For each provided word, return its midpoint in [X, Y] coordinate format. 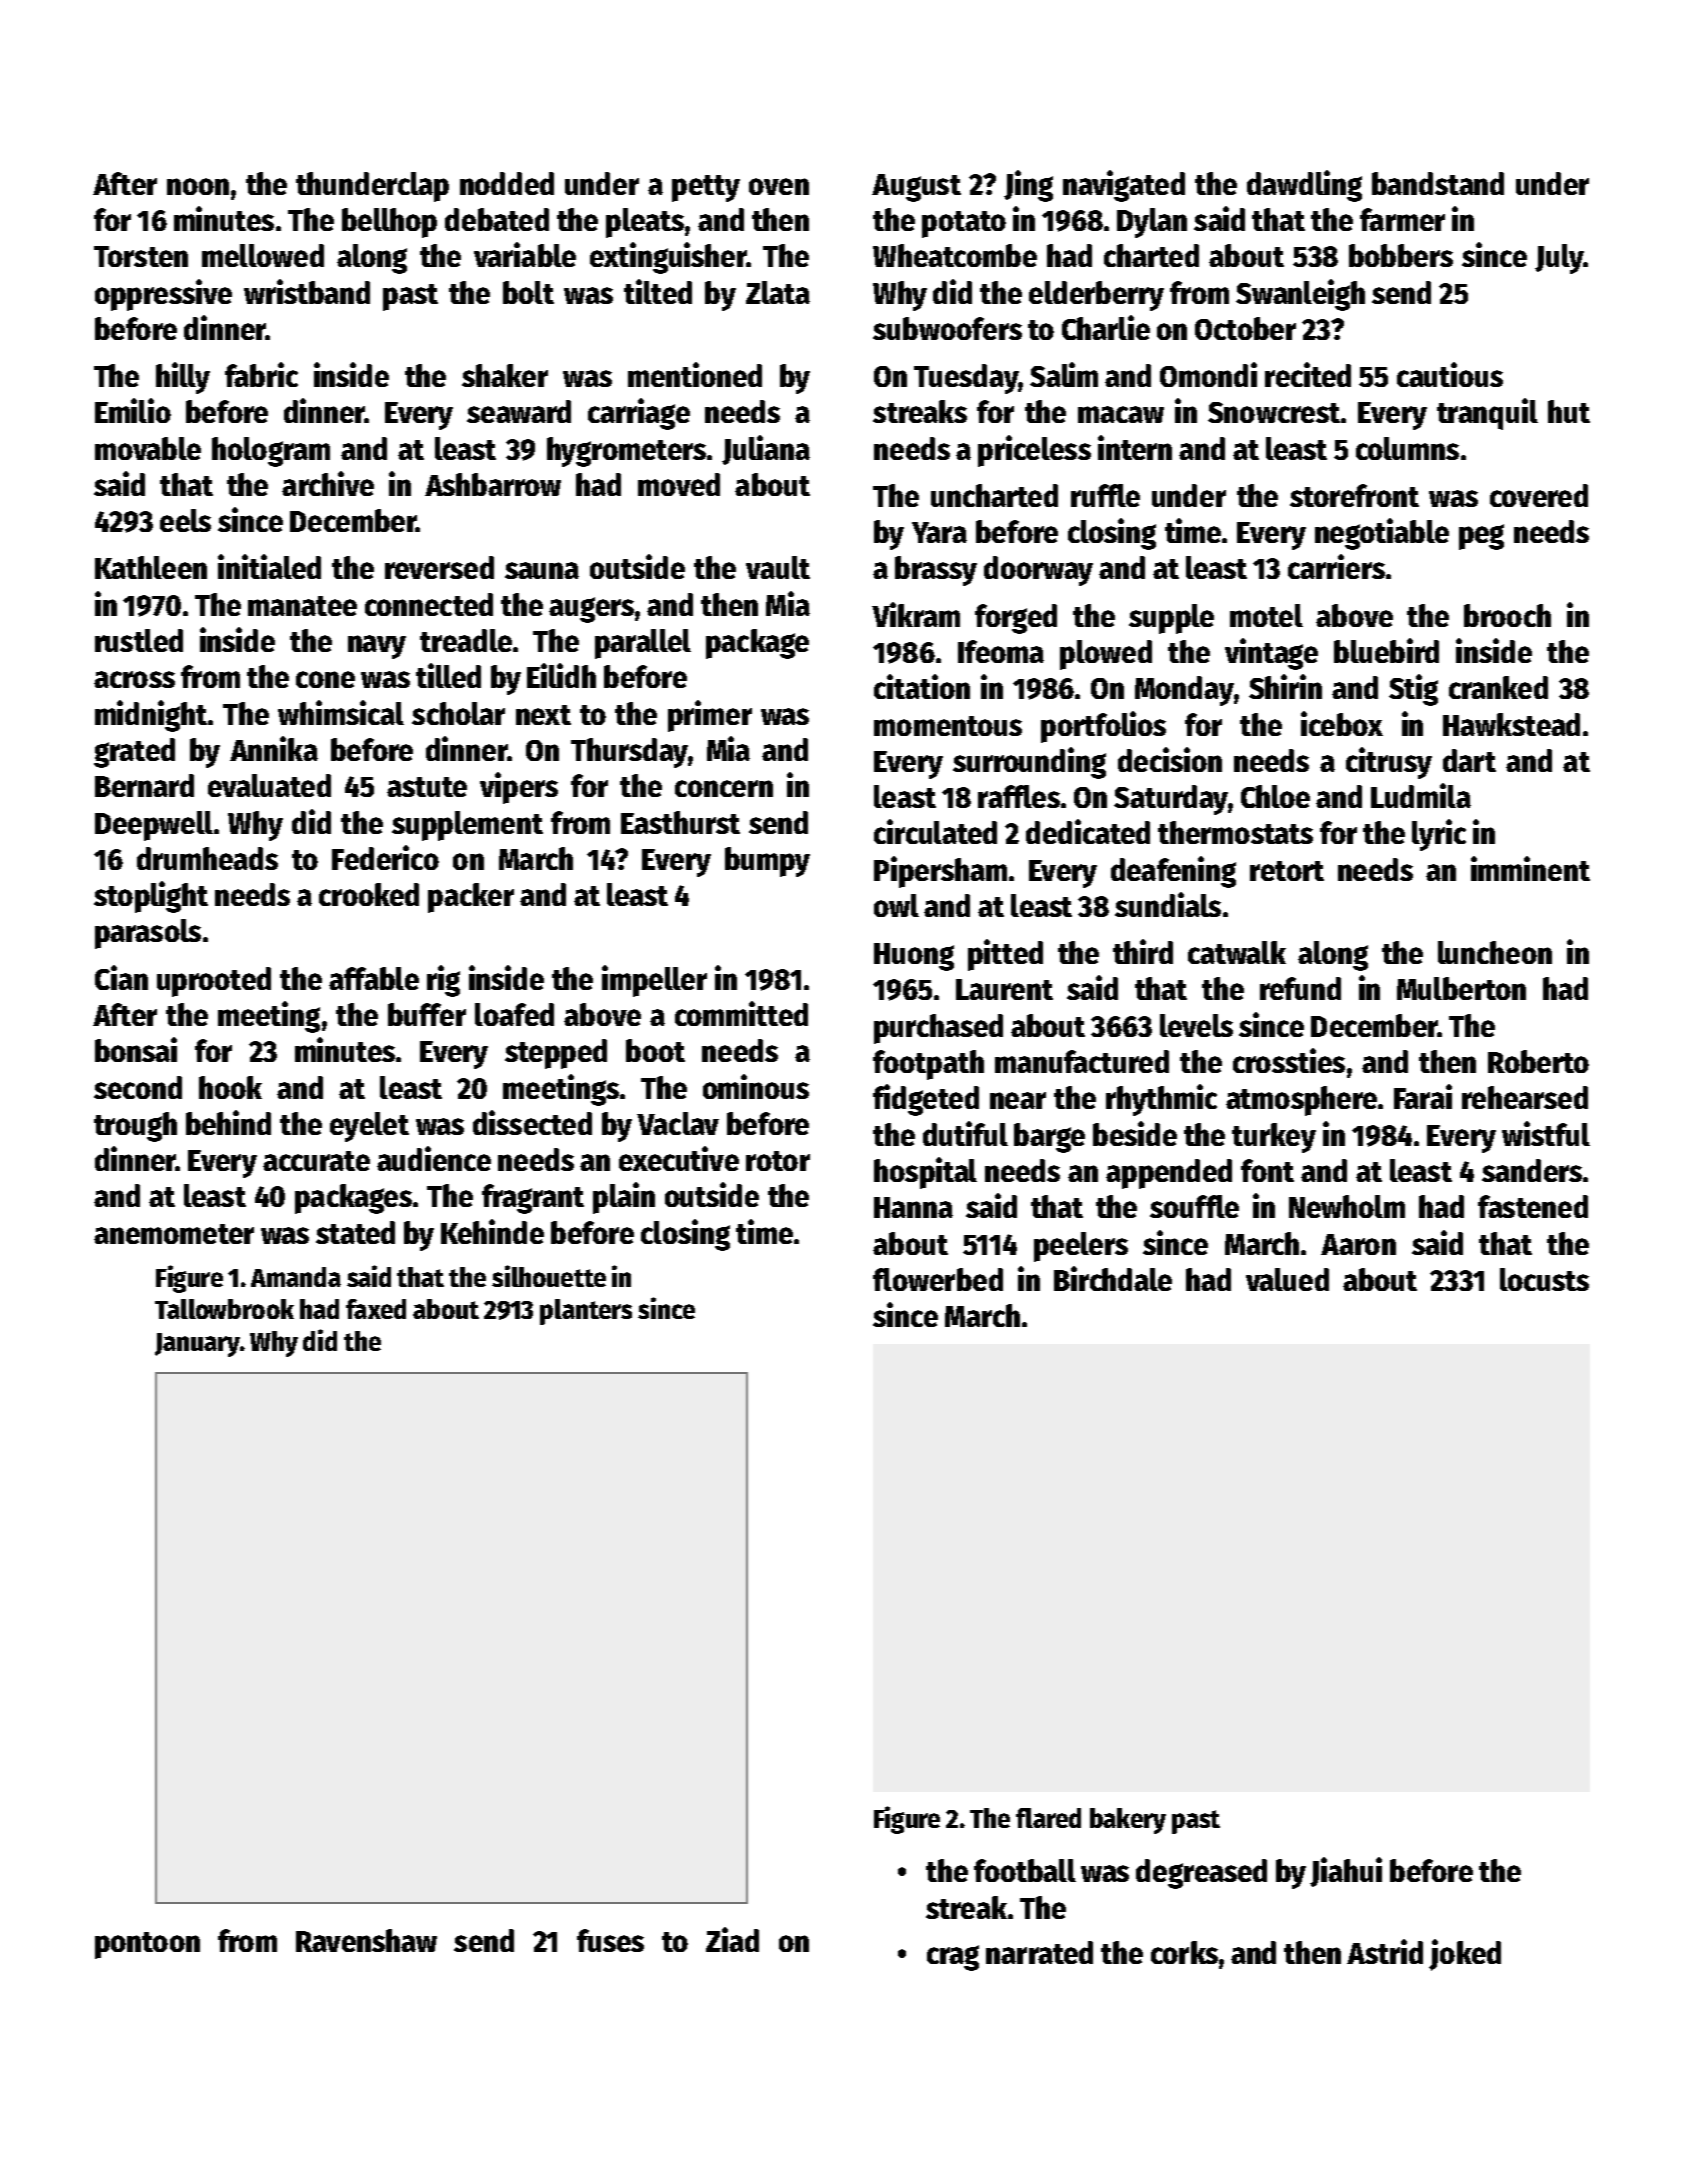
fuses [610, 1940]
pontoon [147, 1945]
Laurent [1004, 989]
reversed [439, 567]
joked [1465, 1955]
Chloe [1275, 796]
